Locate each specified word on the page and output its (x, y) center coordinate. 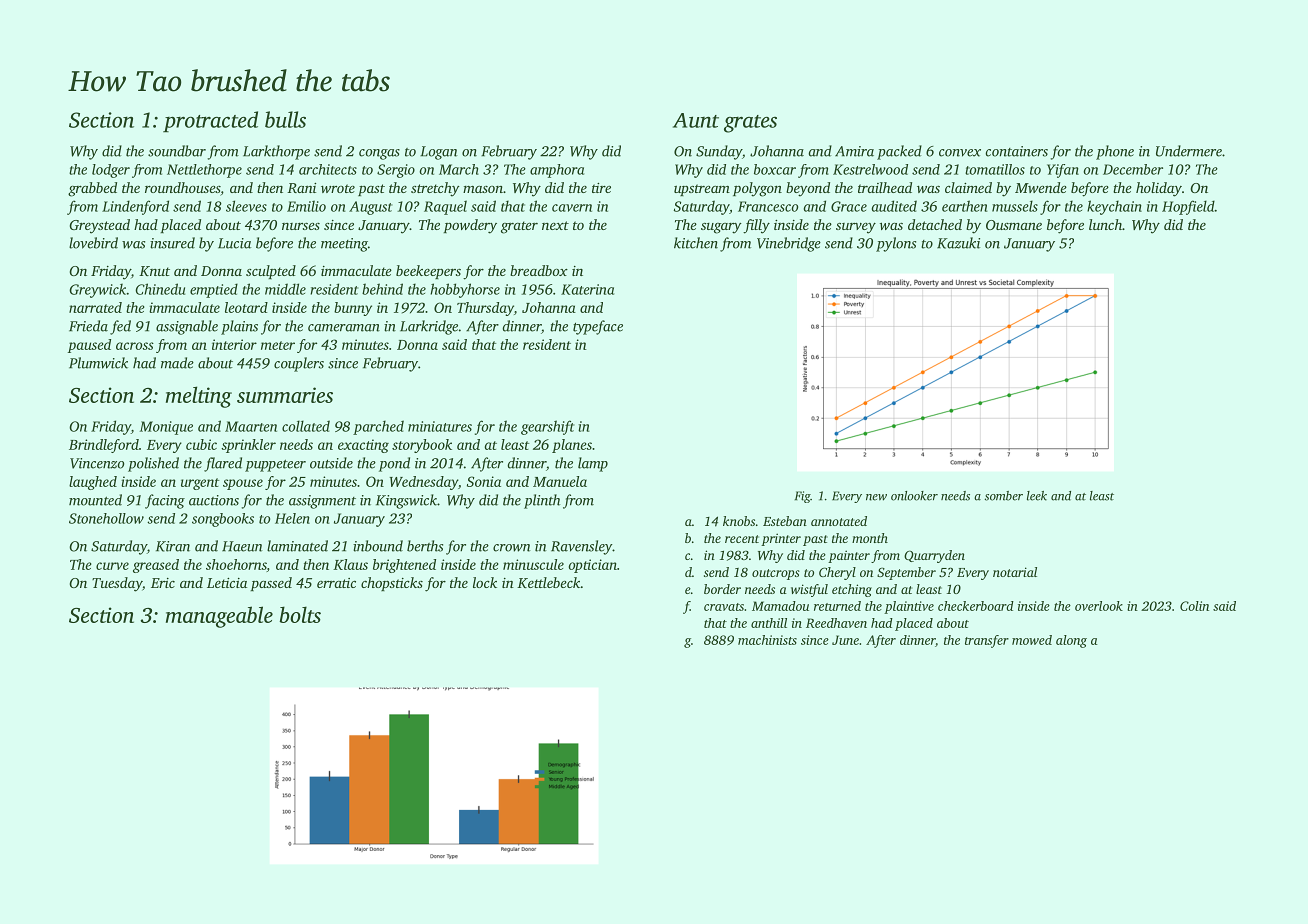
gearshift (547, 427)
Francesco (768, 206)
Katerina (587, 289)
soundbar (177, 151)
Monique (166, 428)
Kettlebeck (549, 582)
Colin (1194, 606)
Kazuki (958, 243)
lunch (1105, 224)
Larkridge (429, 327)
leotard (246, 307)
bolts (300, 614)
